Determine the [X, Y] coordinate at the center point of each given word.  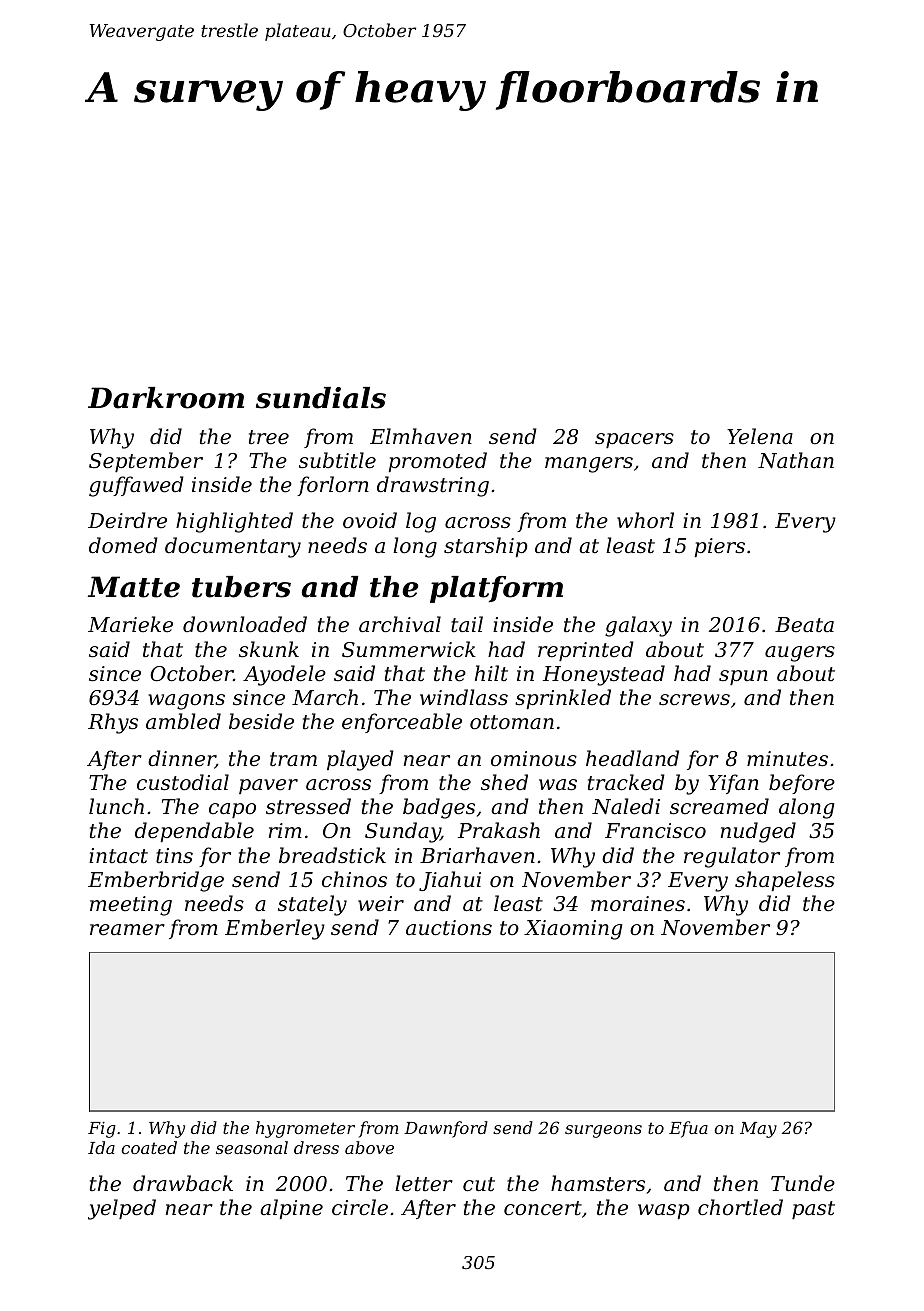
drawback [183, 1183]
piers [720, 547]
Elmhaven [421, 436]
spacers [634, 440]
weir [381, 904]
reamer [127, 930]
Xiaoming [573, 930]
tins [174, 855]
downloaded [245, 624]
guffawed [136, 486]
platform [496, 589]
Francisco [655, 831]
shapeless [785, 881]
